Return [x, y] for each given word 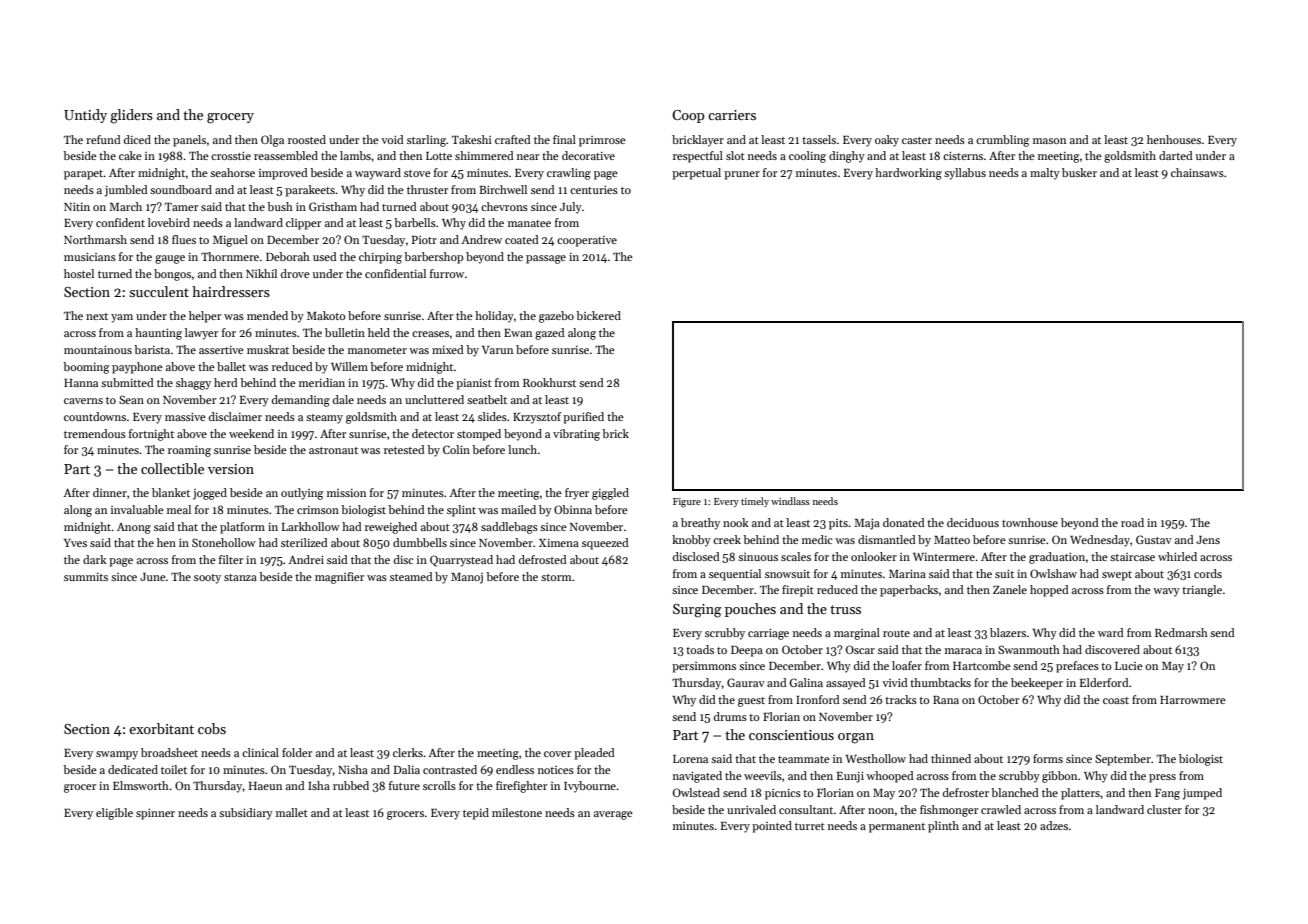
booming [86, 368]
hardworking [908, 174]
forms [1048, 758]
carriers [732, 115]
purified [583, 418]
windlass [790, 501]
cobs [212, 728]
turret [810, 826]
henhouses [1174, 139]
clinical [260, 752]
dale [343, 399]
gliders [131, 116]
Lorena [690, 759]
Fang [1167, 794]
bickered [598, 315]
